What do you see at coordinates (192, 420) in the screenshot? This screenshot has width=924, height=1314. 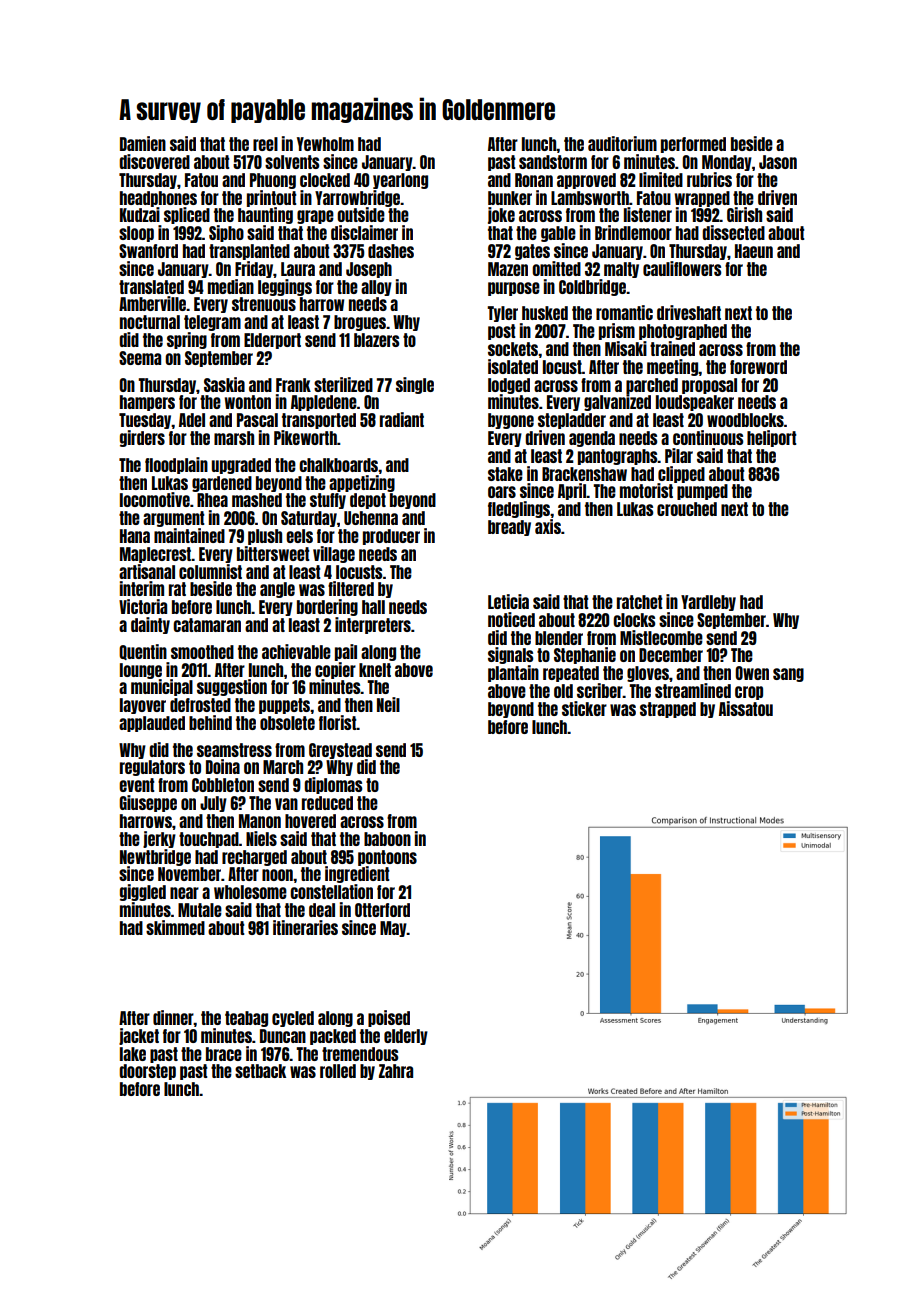 I see `Adel` at bounding box center [192, 420].
